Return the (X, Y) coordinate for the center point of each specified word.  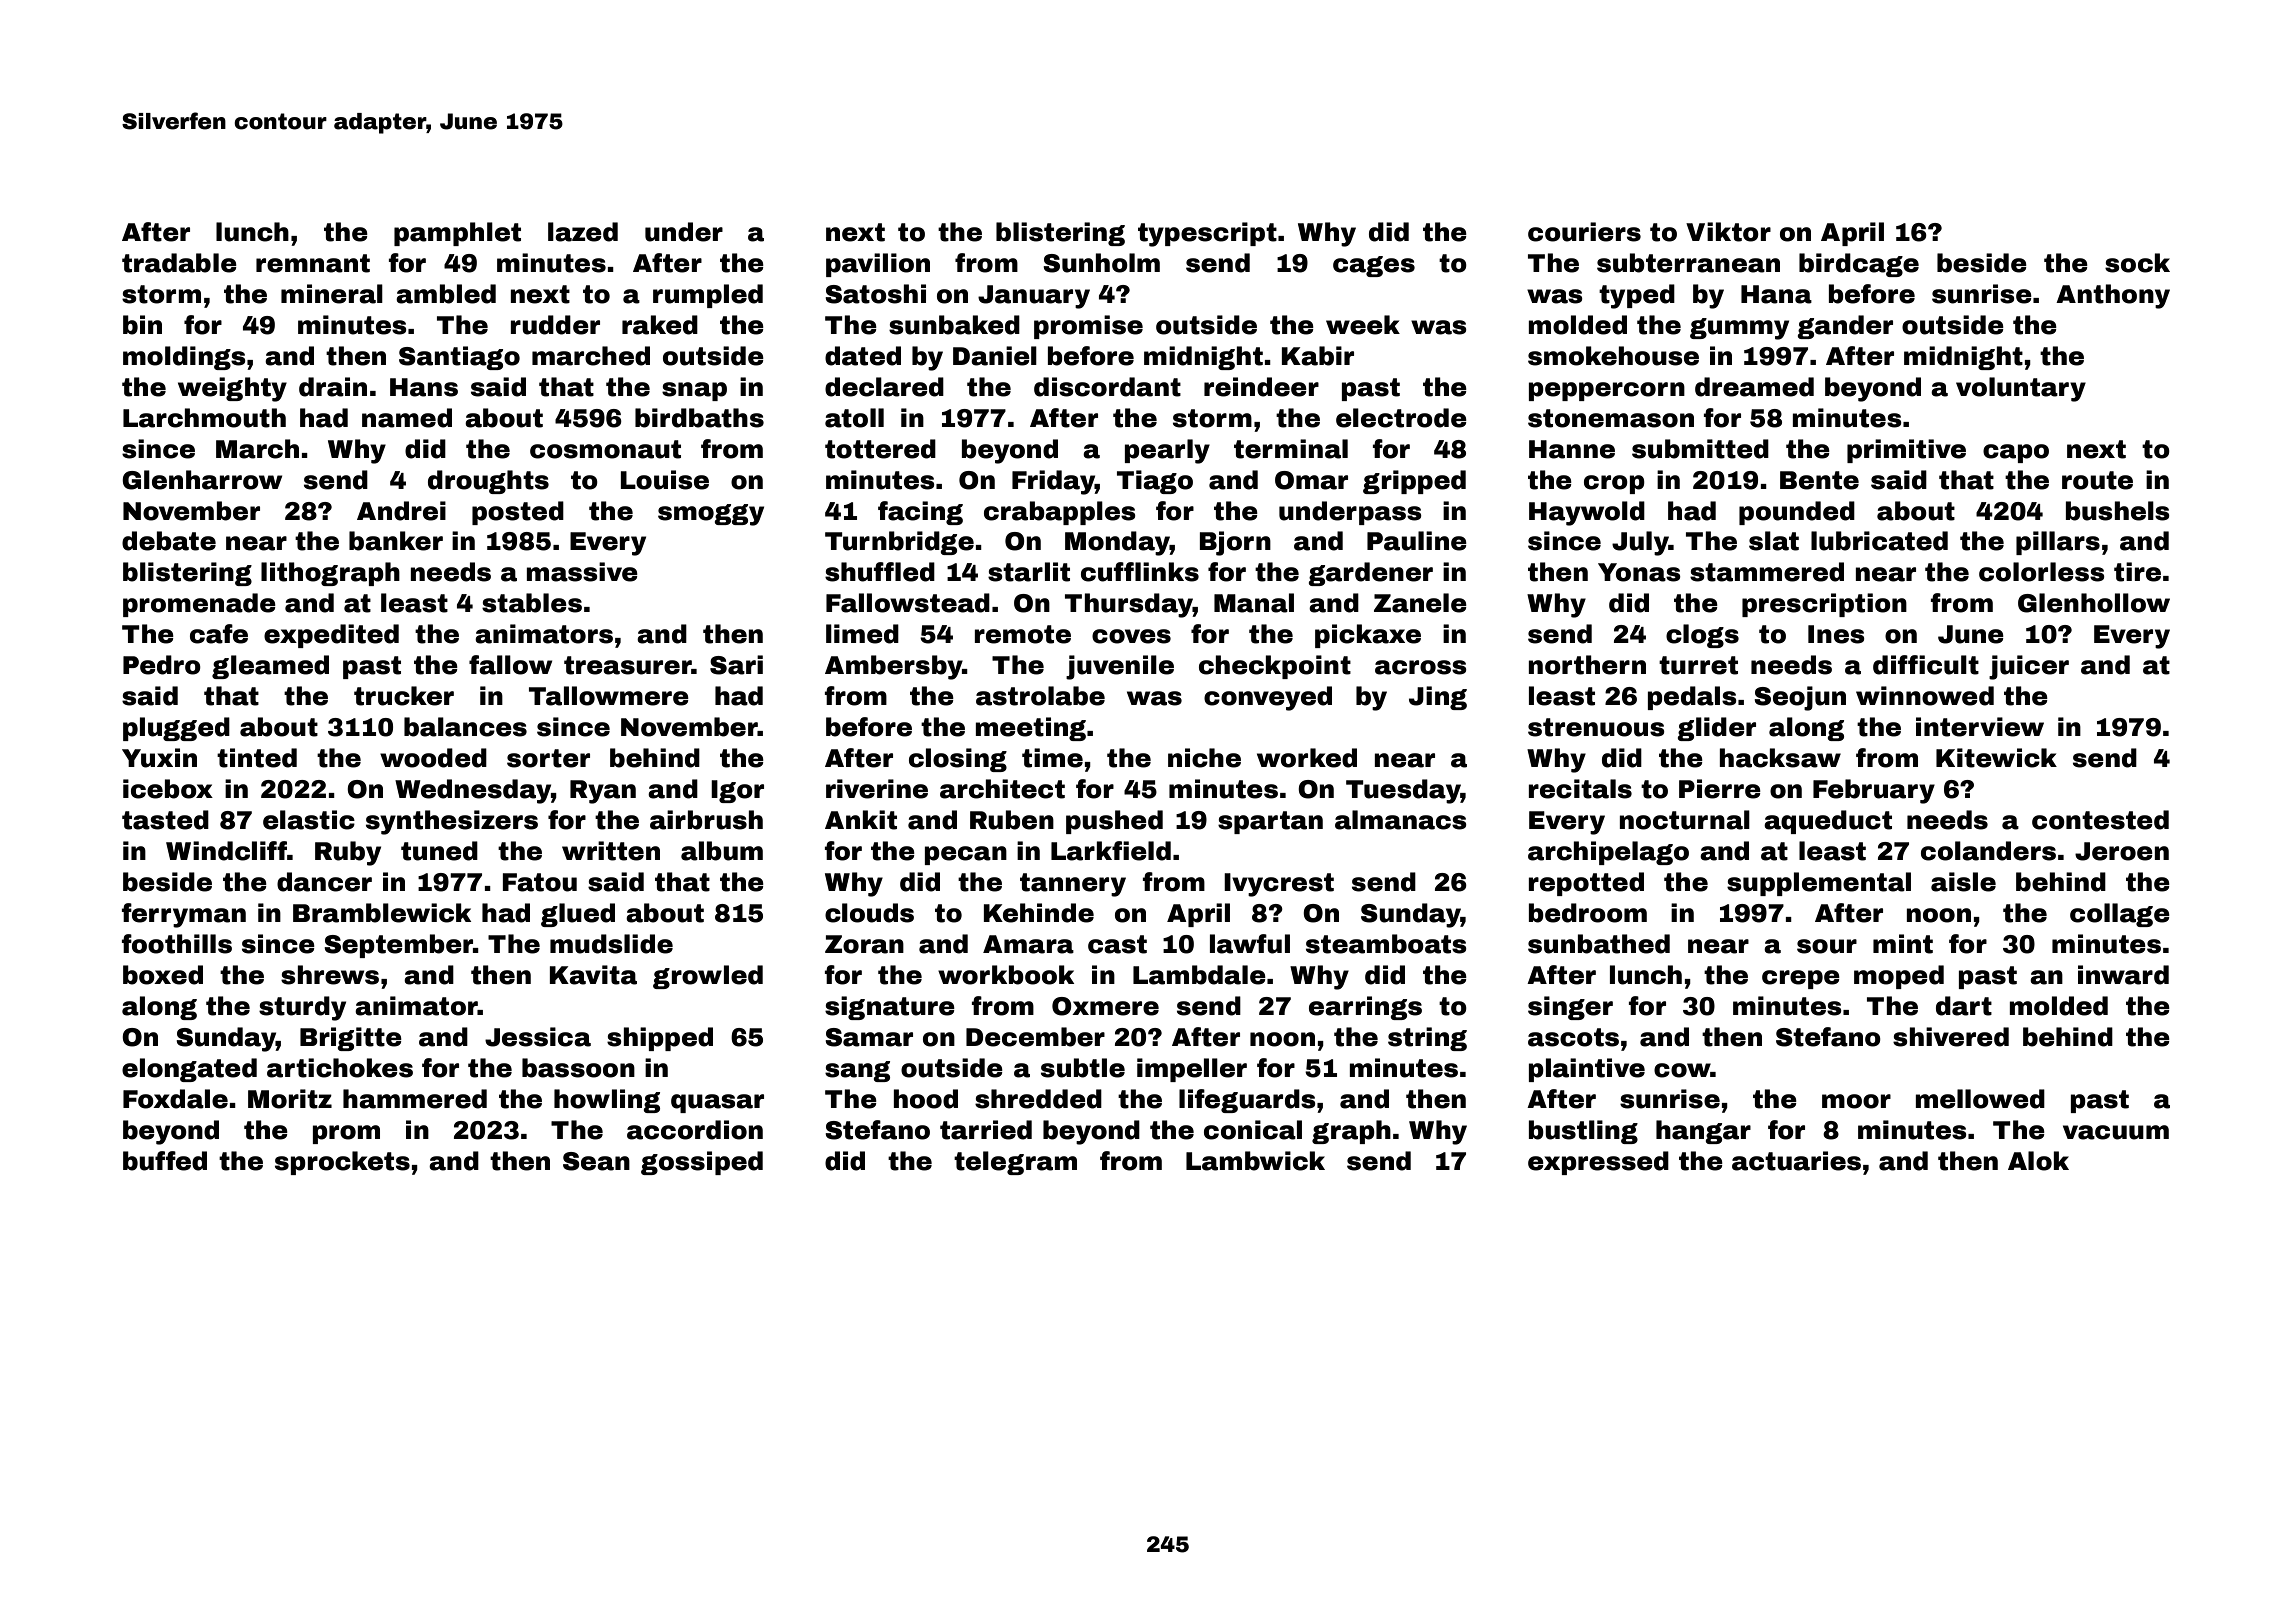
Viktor (1728, 232)
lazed (583, 232)
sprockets (342, 1163)
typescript (1207, 234)
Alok (2038, 1161)
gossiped (702, 1163)
